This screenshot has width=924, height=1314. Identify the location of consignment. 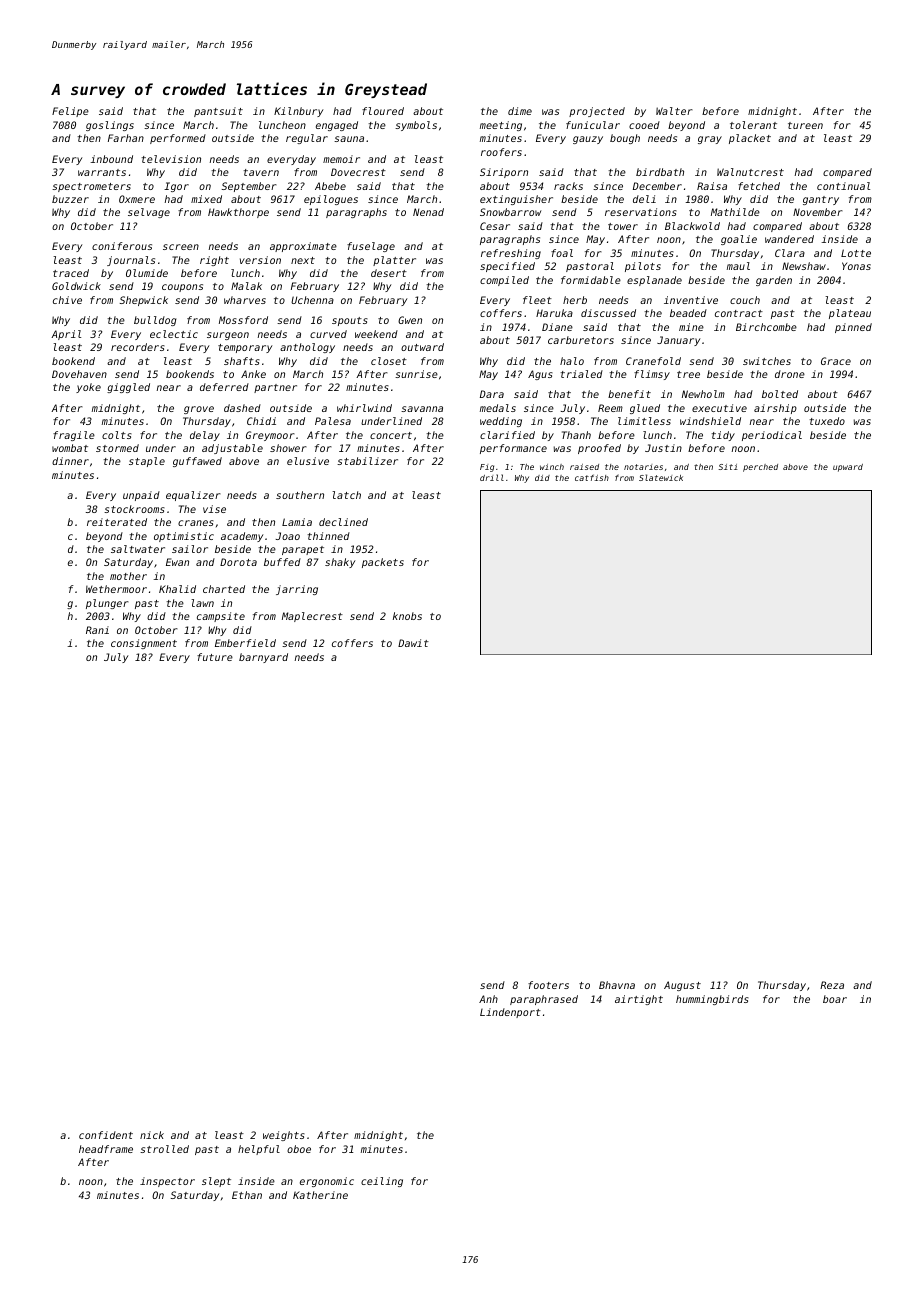
(144, 644).
